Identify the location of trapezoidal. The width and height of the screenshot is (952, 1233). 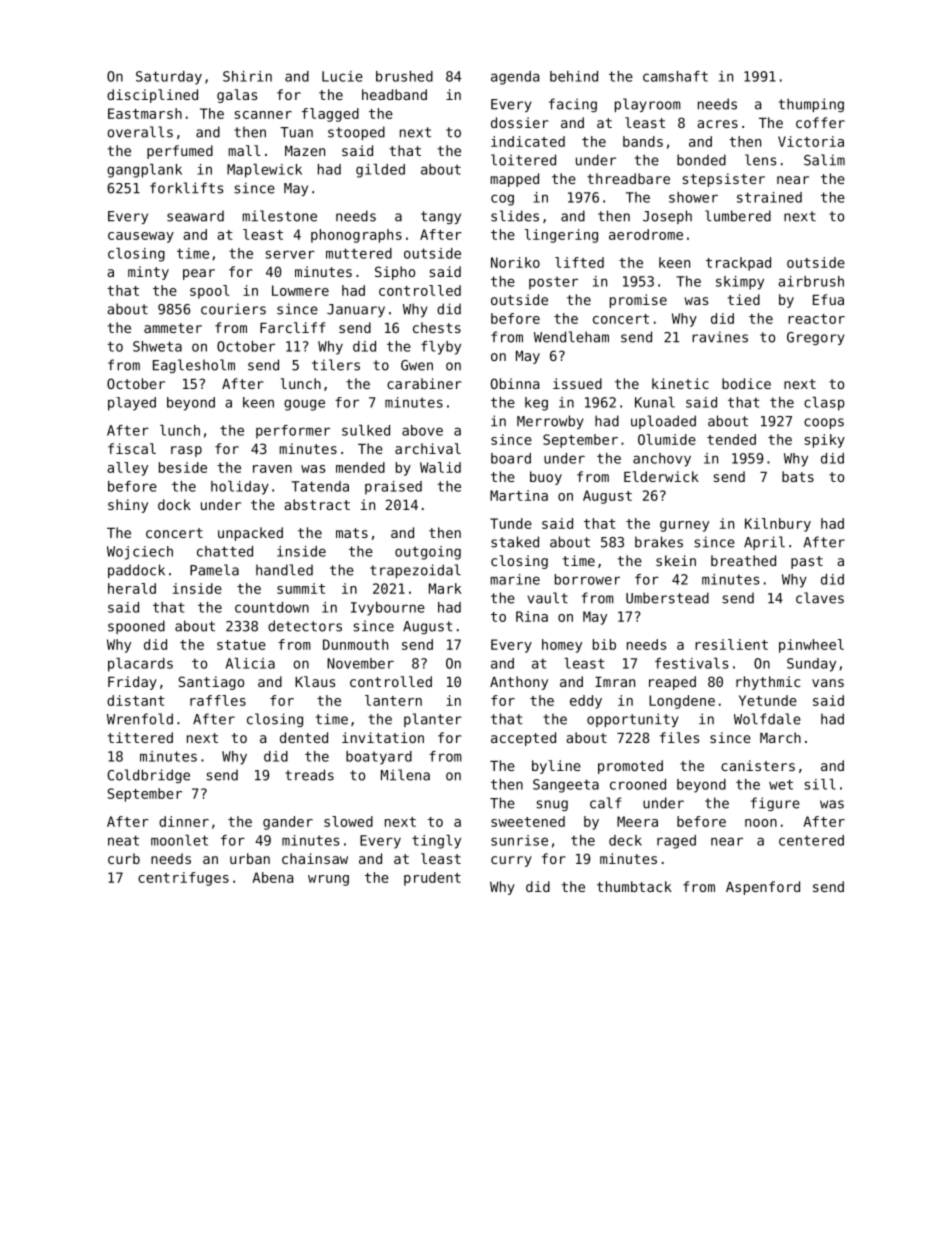
(415, 571).
